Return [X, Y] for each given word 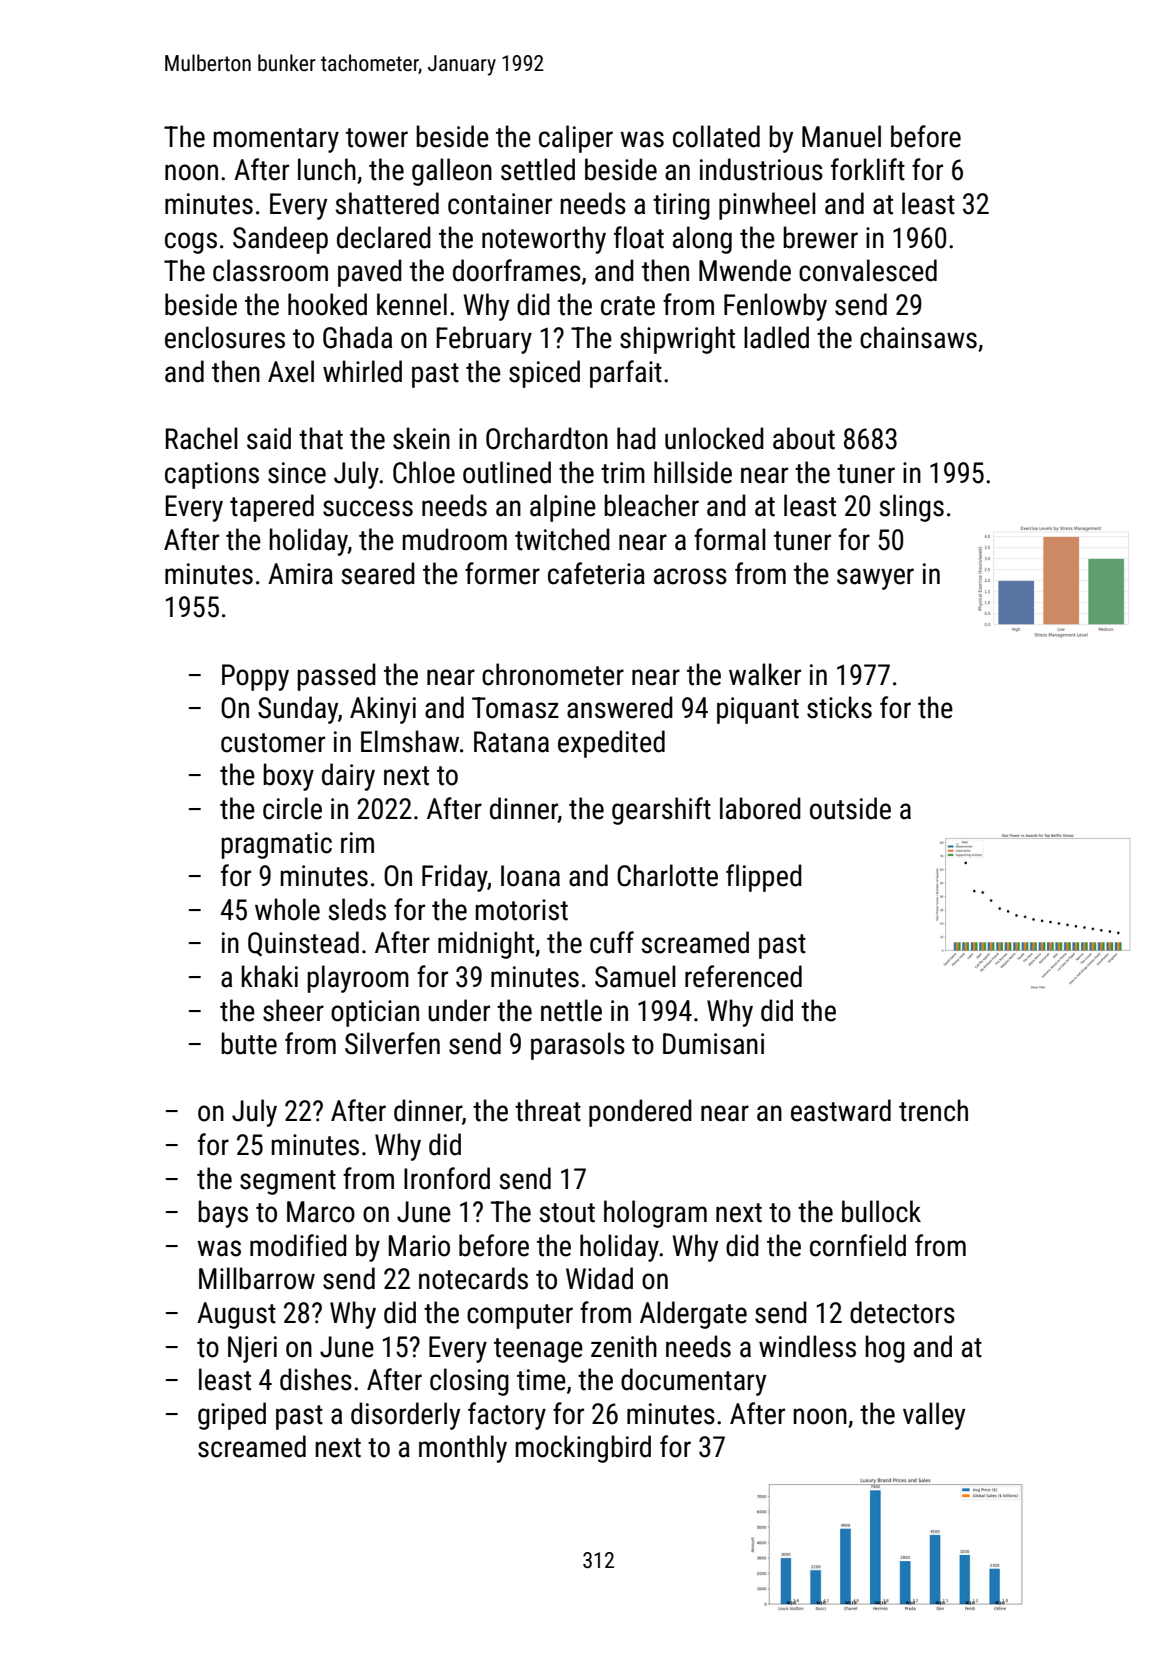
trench [933, 1110]
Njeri [252, 1349]
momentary [276, 140]
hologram [655, 1214]
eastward [841, 1110]
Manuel [841, 136]
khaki [270, 976]
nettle [571, 1010]
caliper [576, 139]
